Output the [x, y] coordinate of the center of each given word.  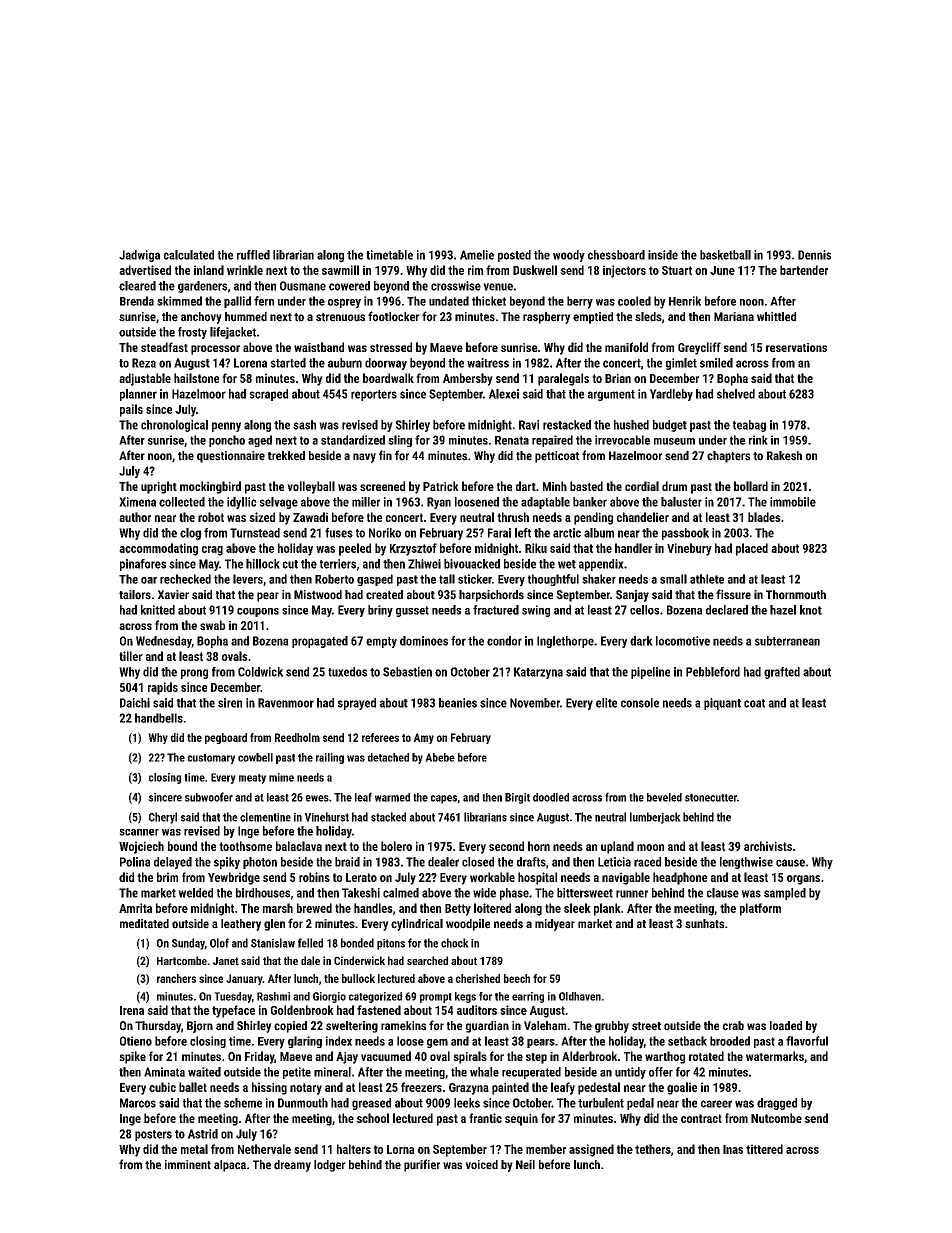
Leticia [614, 862]
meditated [144, 924]
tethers [653, 1149]
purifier [422, 1165]
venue [498, 287]
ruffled [253, 255]
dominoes [424, 641]
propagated [320, 642]
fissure [733, 594]
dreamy [292, 1166]
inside [663, 255]
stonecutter [711, 798]
